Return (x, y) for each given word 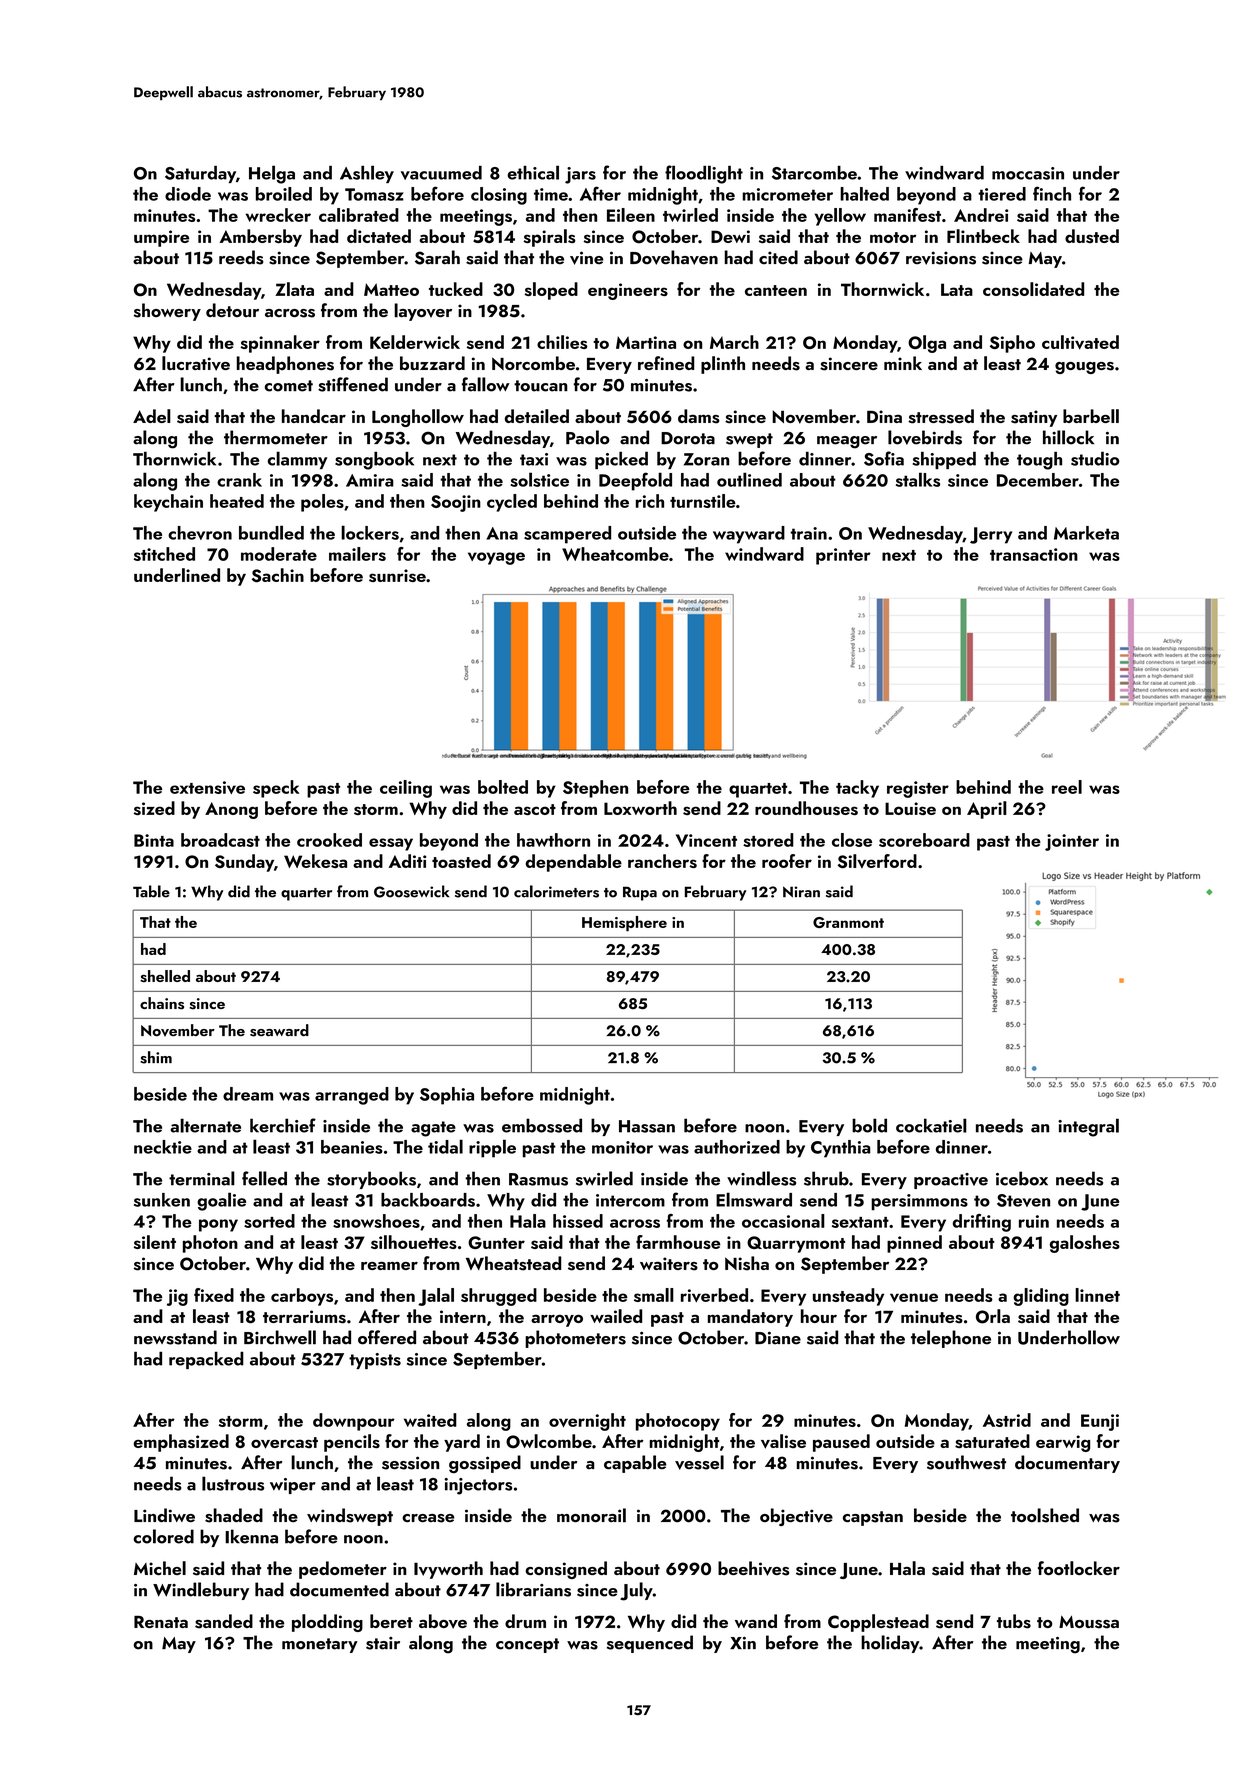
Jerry (991, 535)
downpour (354, 1422)
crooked (329, 840)
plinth (723, 365)
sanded (224, 1621)
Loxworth (640, 808)
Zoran (706, 459)
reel (1067, 787)
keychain (168, 503)
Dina (884, 416)
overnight (587, 1422)
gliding (1041, 1297)
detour (232, 310)
